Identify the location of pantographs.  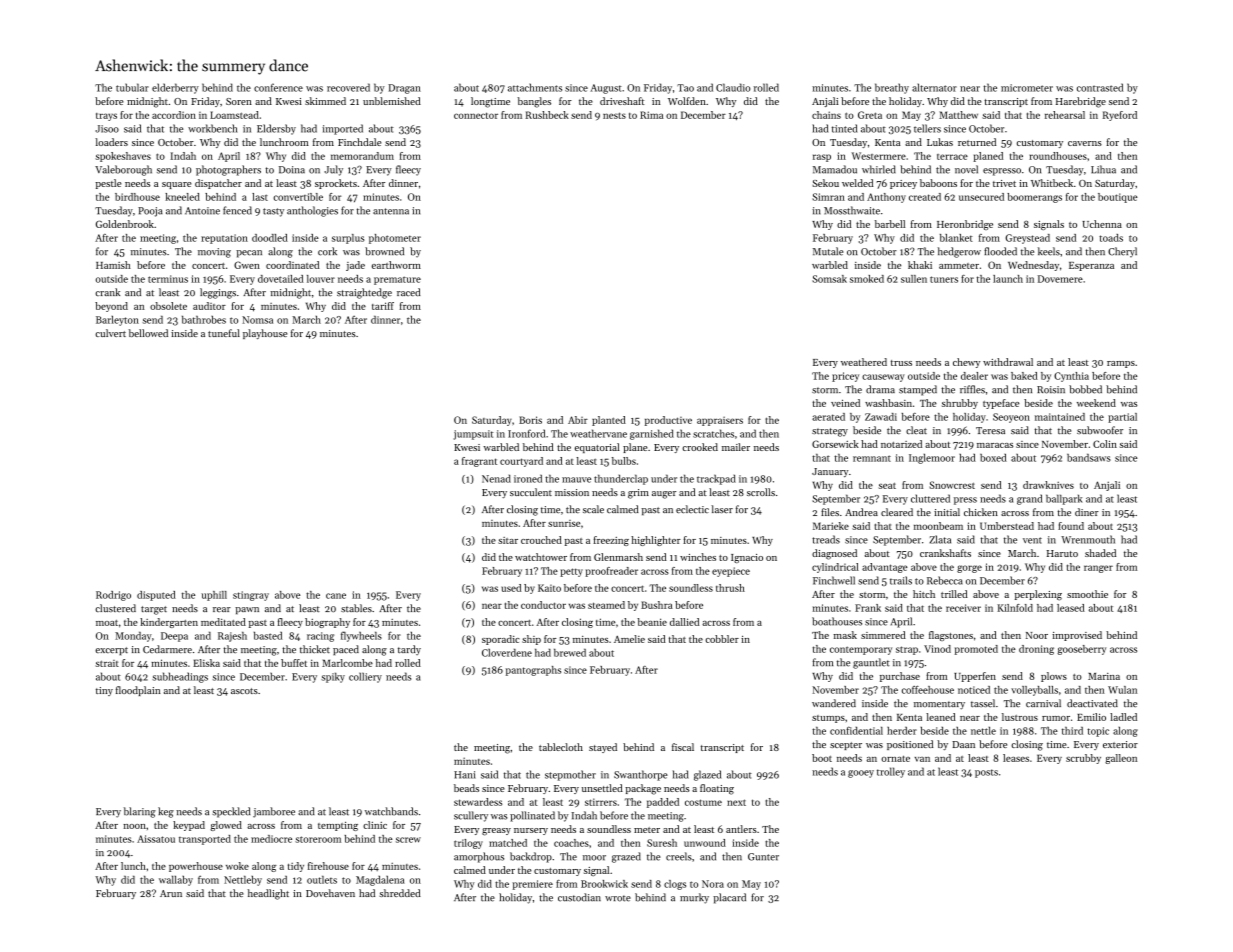
(533, 671).
